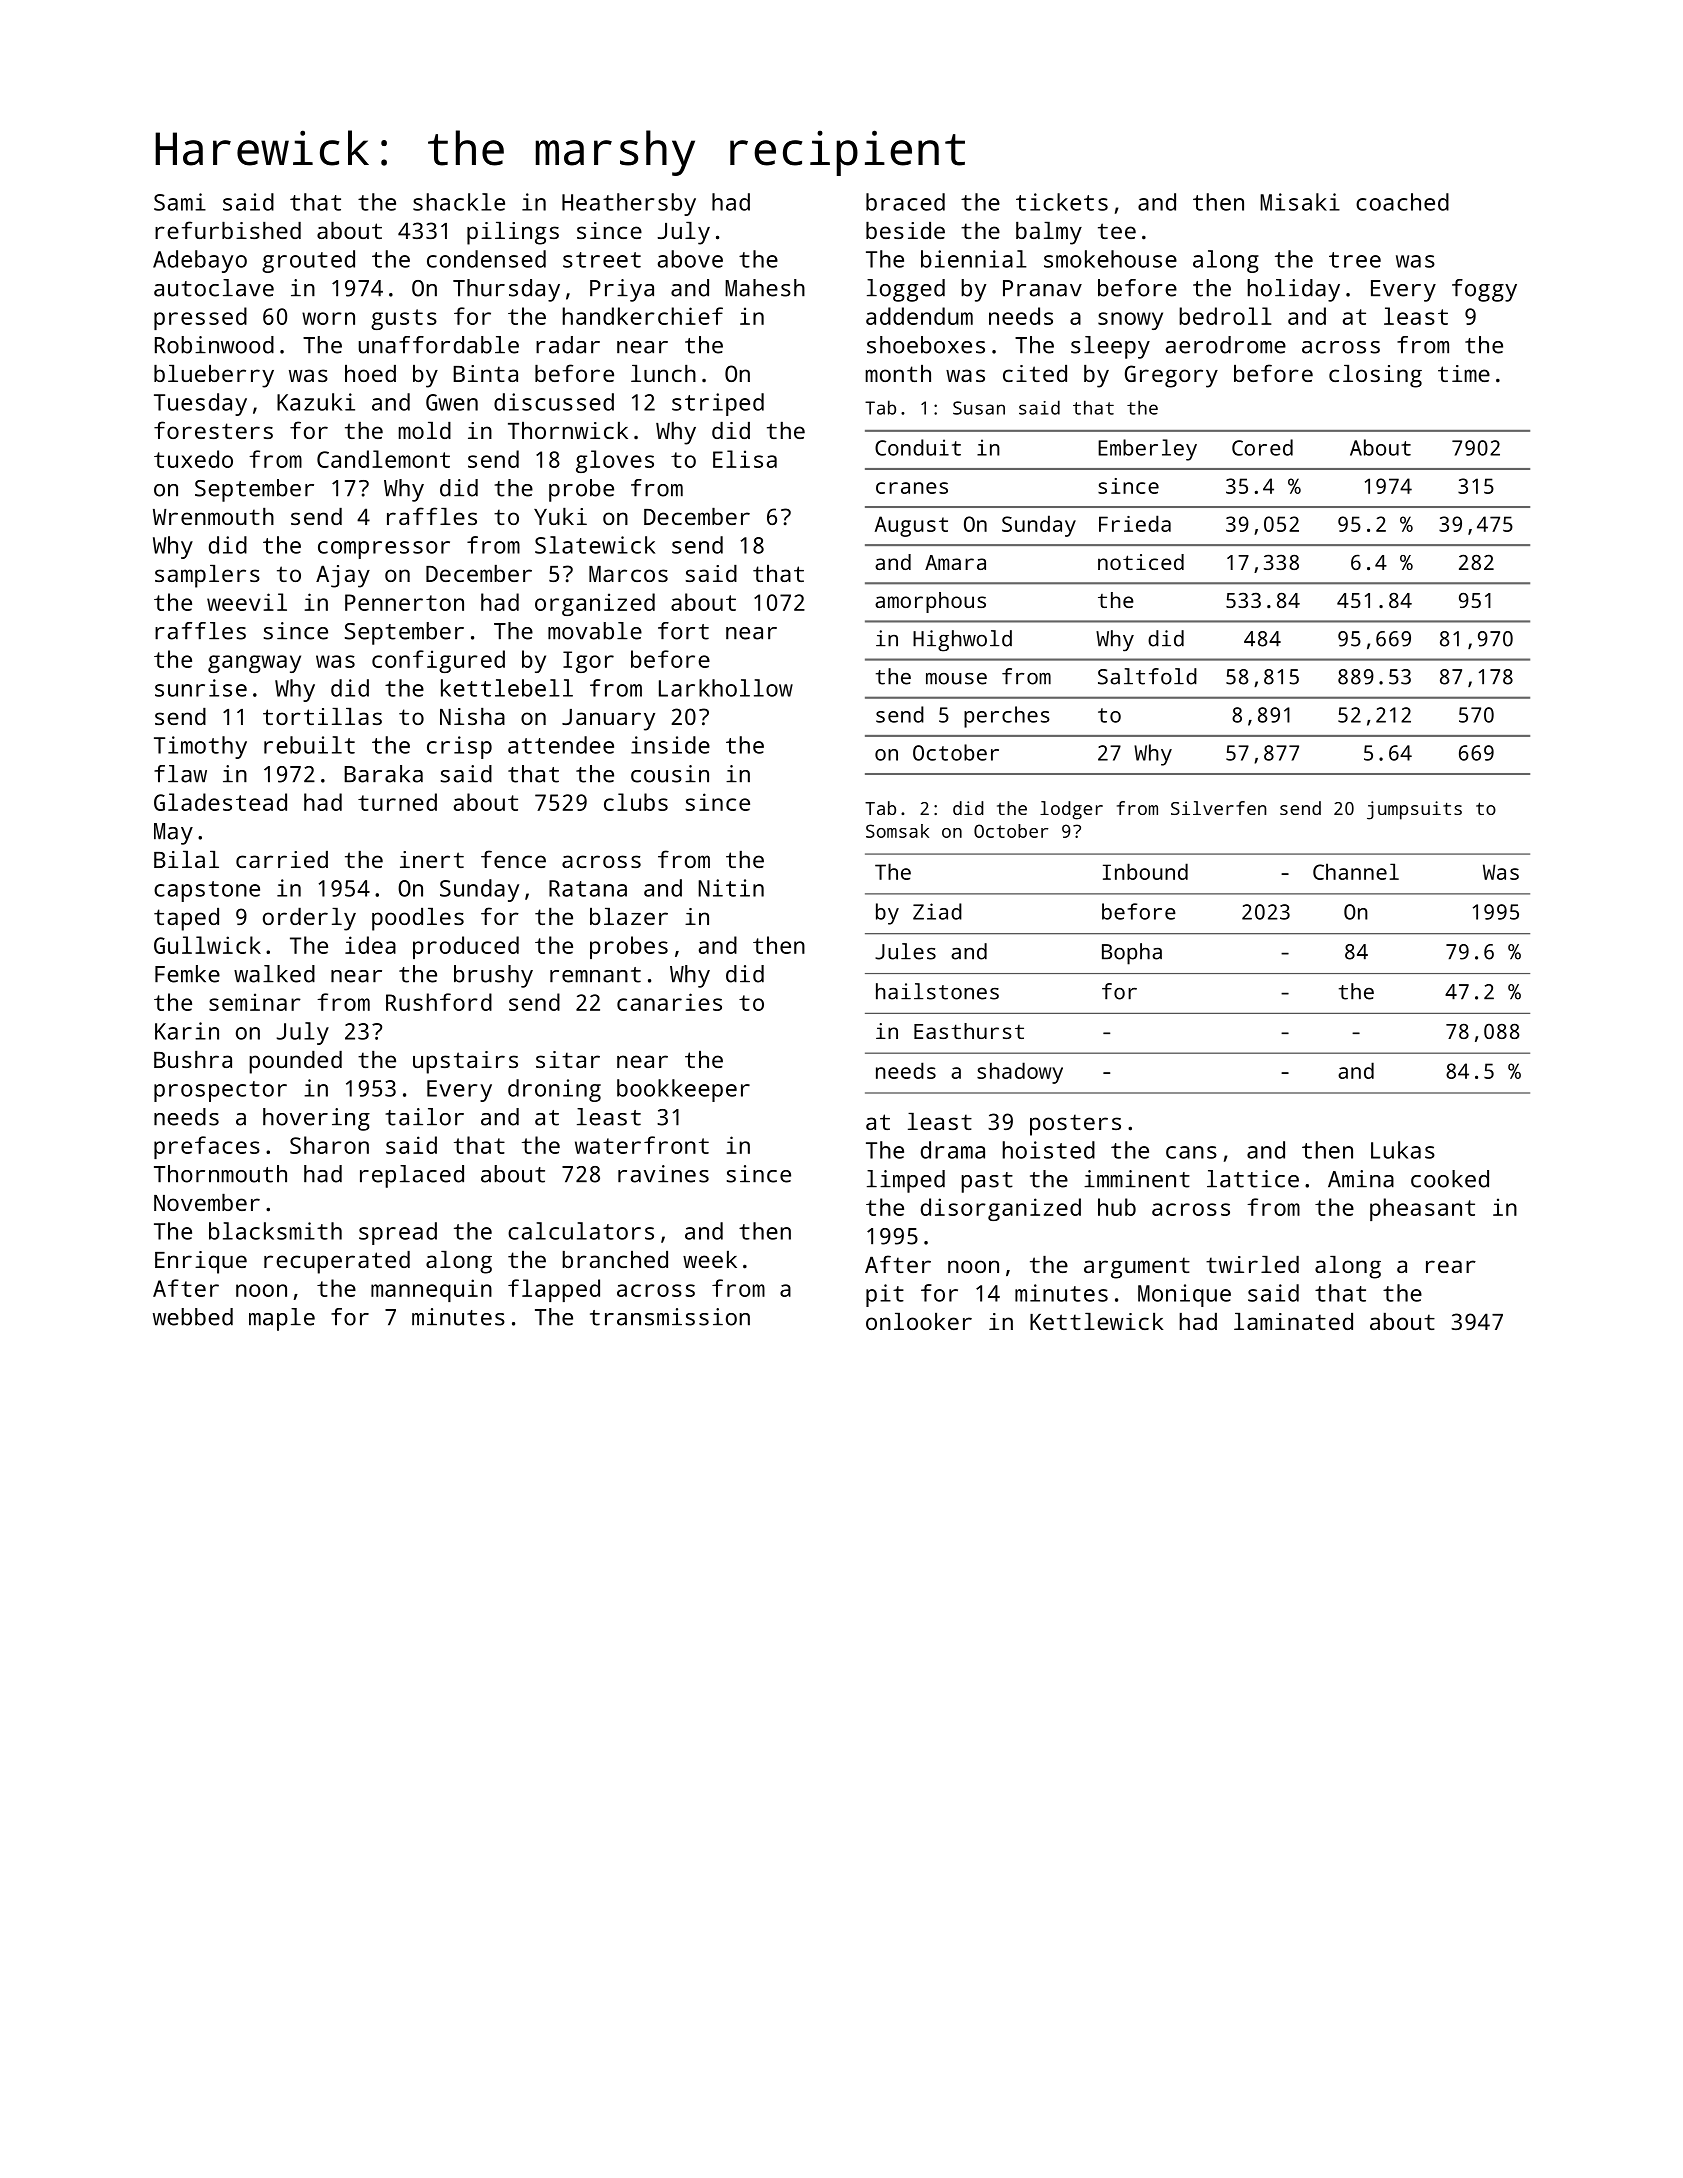 The height and width of the image is (2178, 1683). I want to click on cranes, so click(912, 488).
